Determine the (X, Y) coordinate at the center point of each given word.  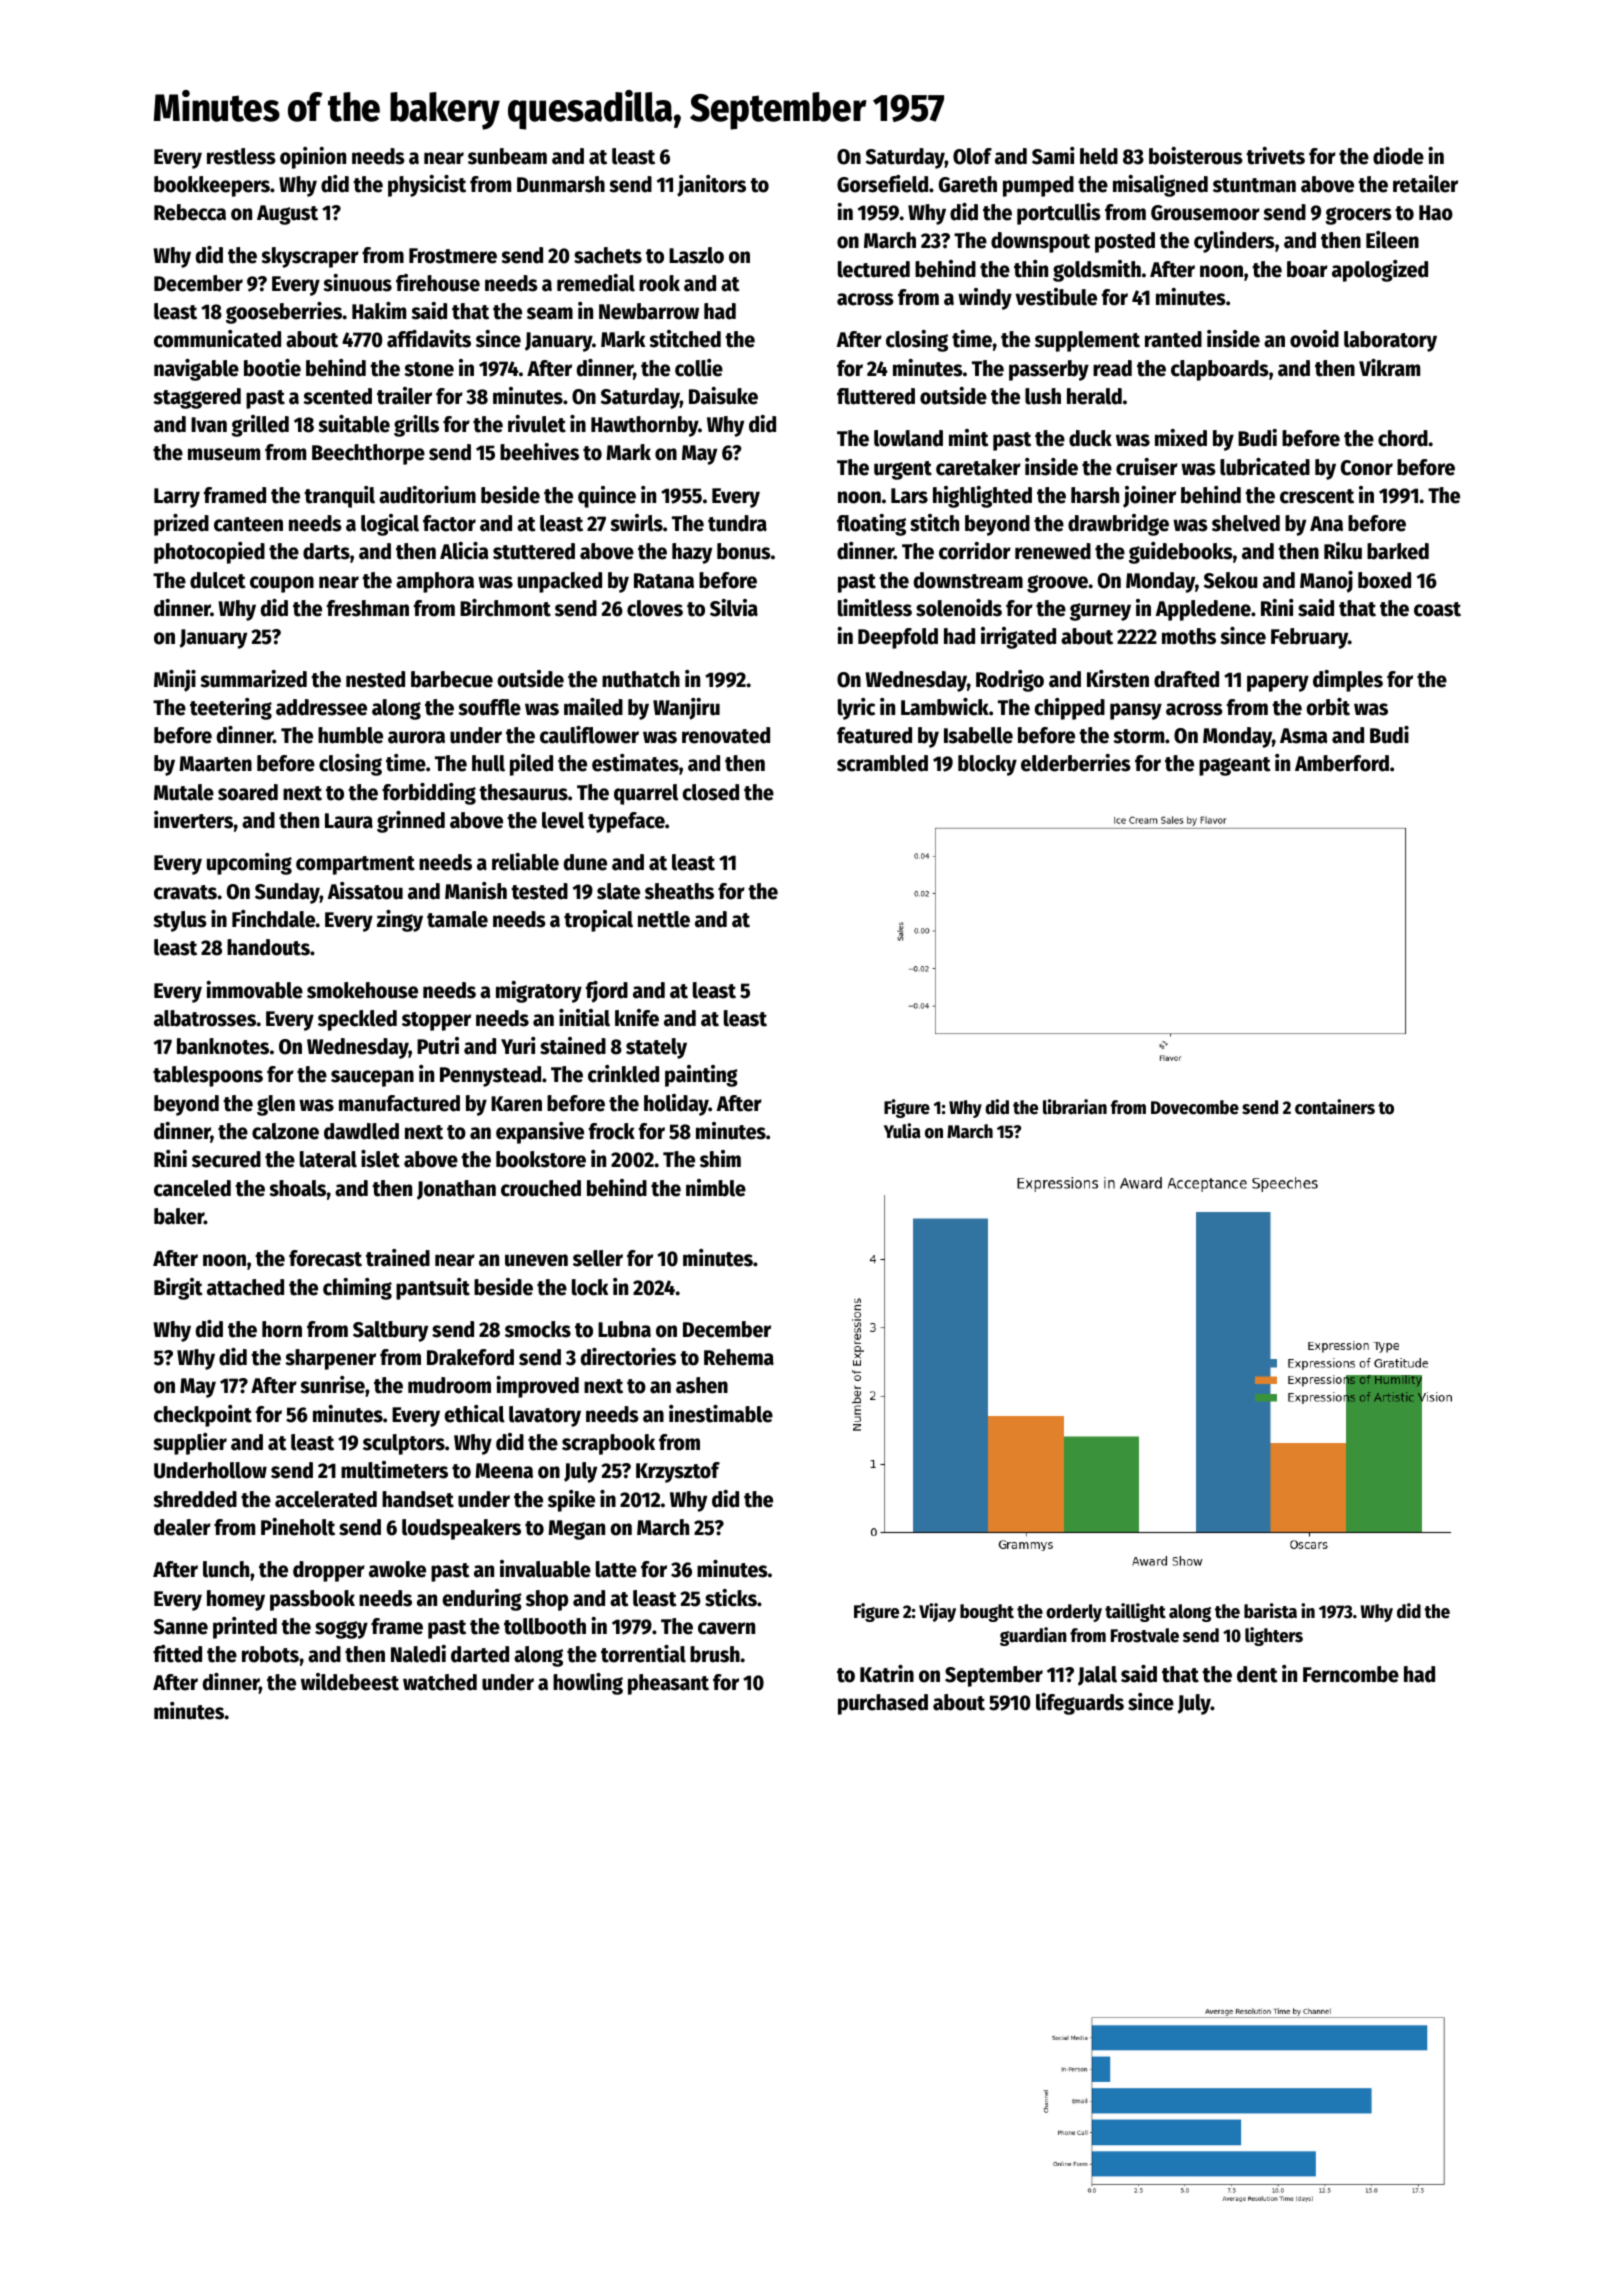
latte (616, 1569)
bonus (744, 551)
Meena (504, 1471)
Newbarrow (649, 311)
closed (710, 792)
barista (1270, 1611)
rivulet (537, 424)
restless (241, 156)
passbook (312, 1600)
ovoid (1314, 339)
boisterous (1196, 156)
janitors (711, 186)
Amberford (1342, 763)
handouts (268, 947)
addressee (321, 707)
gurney (1100, 612)
